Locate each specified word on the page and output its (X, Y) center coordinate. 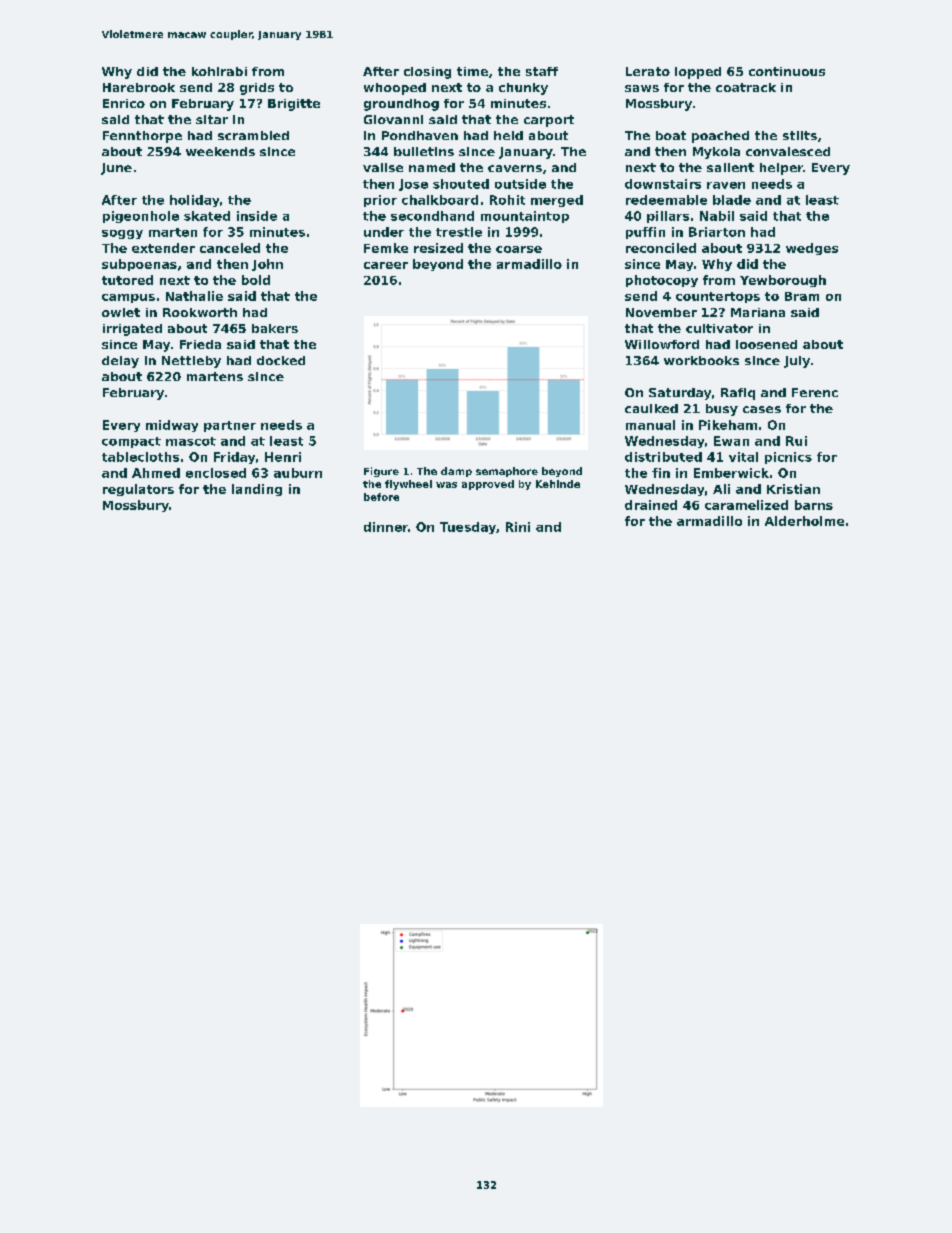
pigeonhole (141, 217)
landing (257, 490)
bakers (275, 328)
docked (281, 360)
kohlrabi (219, 71)
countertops (718, 297)
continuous (787, 71)
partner (230, 426)
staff (542, 71)
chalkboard (440, 200)
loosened (766, 344)
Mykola (716, 153)
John (267, 265)
